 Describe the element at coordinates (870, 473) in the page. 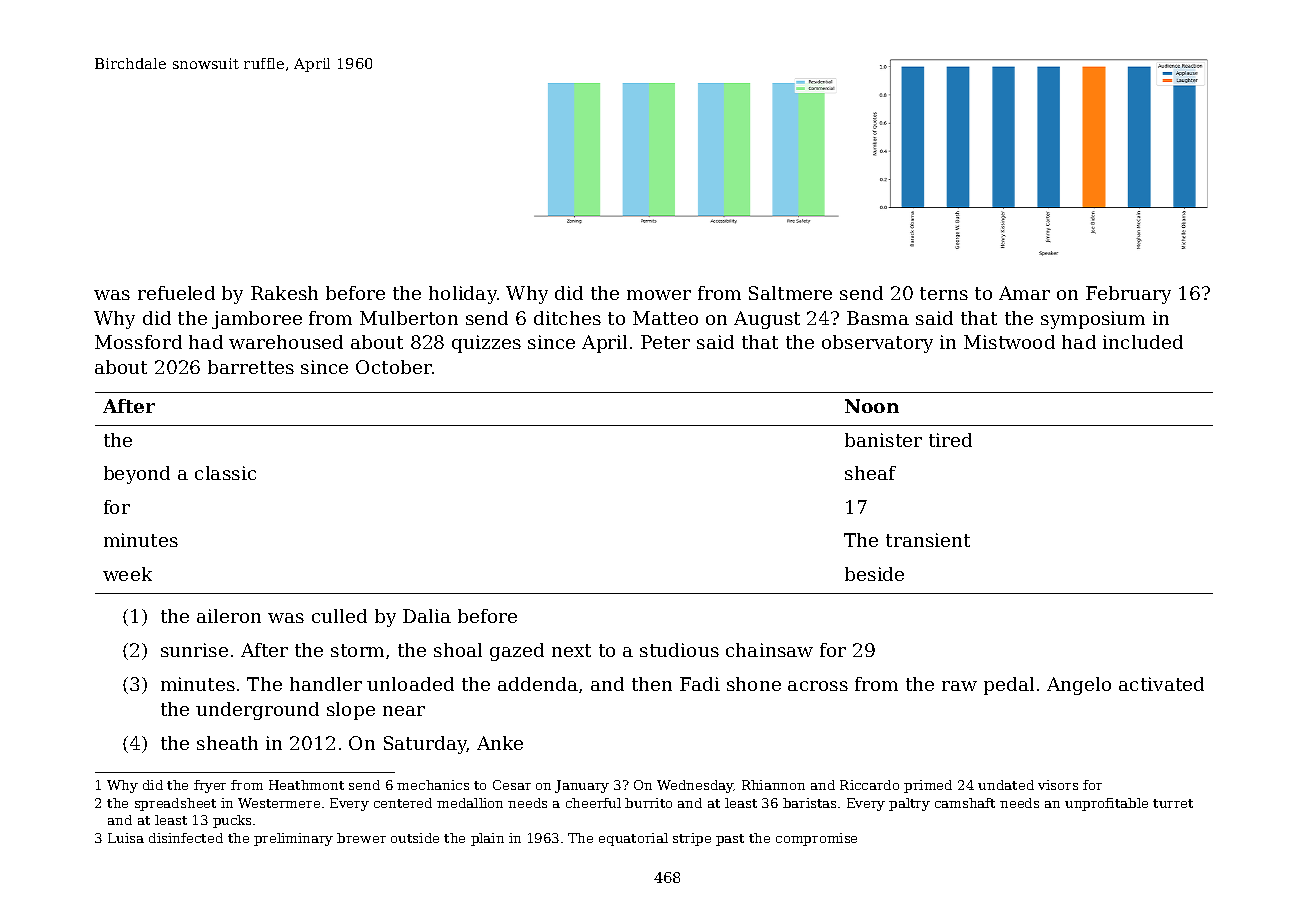

I see `sheaf` at that location.
